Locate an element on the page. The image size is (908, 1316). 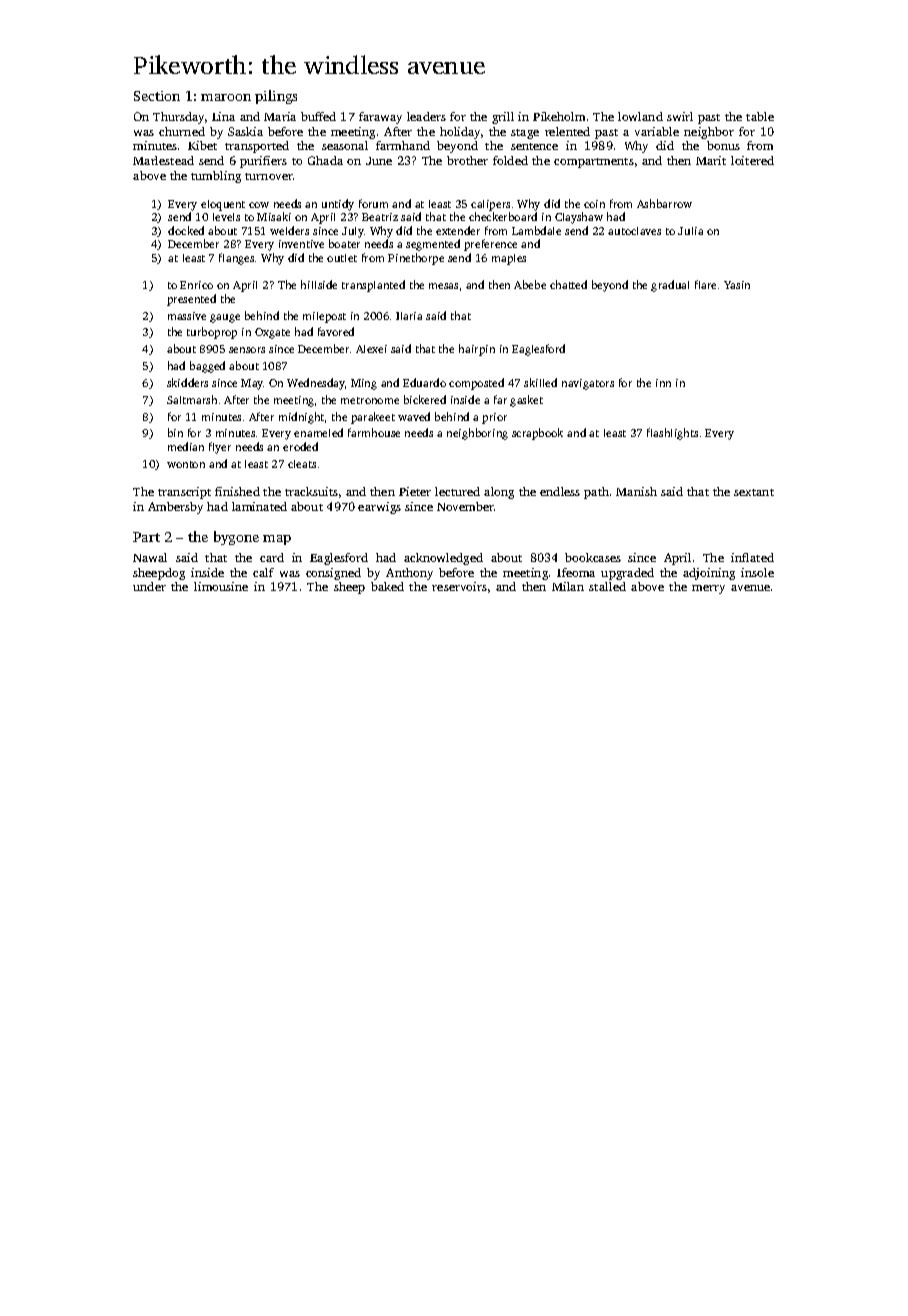
Lambdale is located at coordinates (536, 230).
